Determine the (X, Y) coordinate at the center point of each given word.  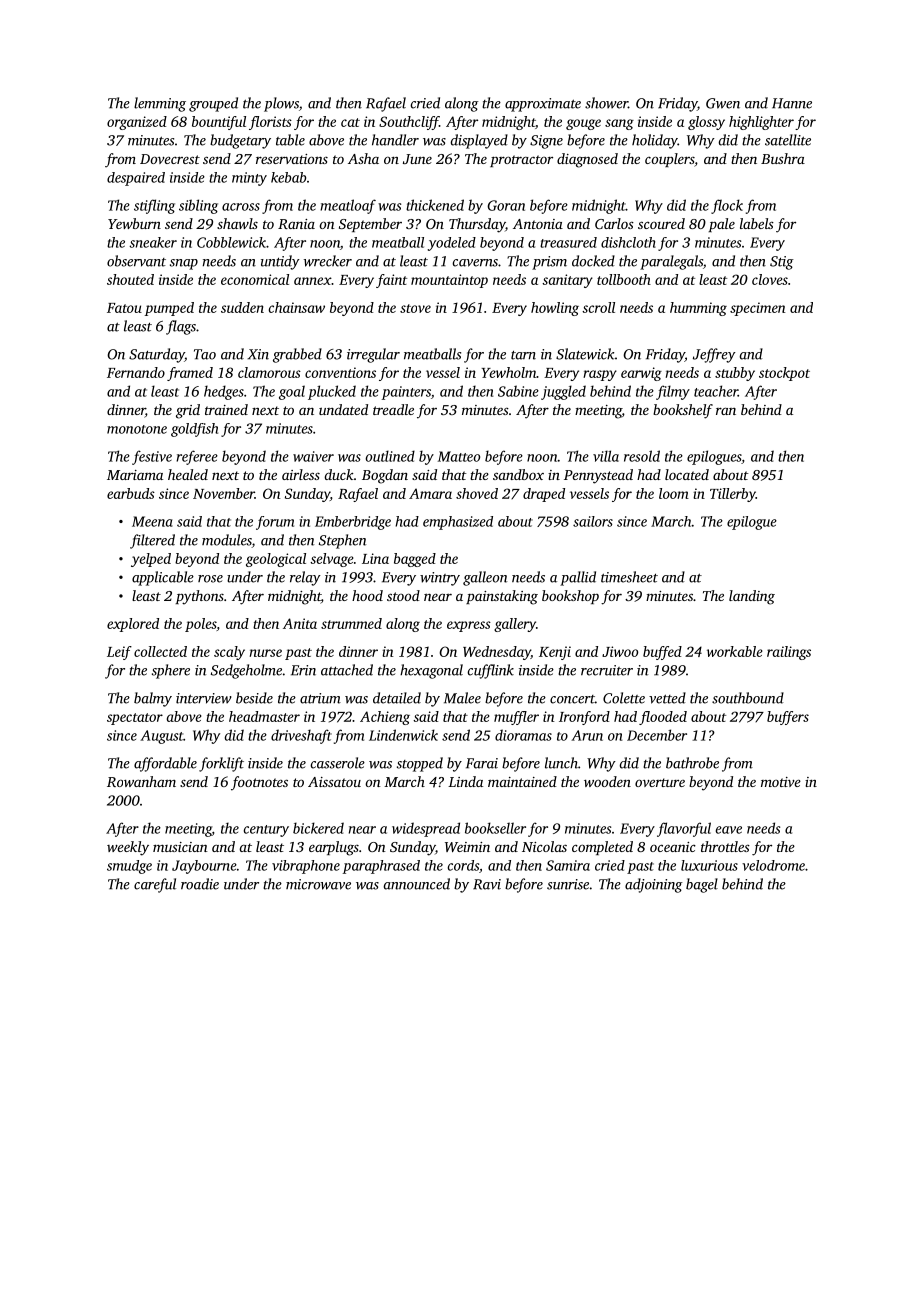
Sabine (518, 391)
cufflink (490, 671)
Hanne (792, 103)
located (687, 474)
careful (155, 885)
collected (160, 651)
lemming (160, 104)
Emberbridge (353, 523)
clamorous (269, 372)
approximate (543, 105)
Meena (152, 521)
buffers (788, 718)
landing (752, 597)
